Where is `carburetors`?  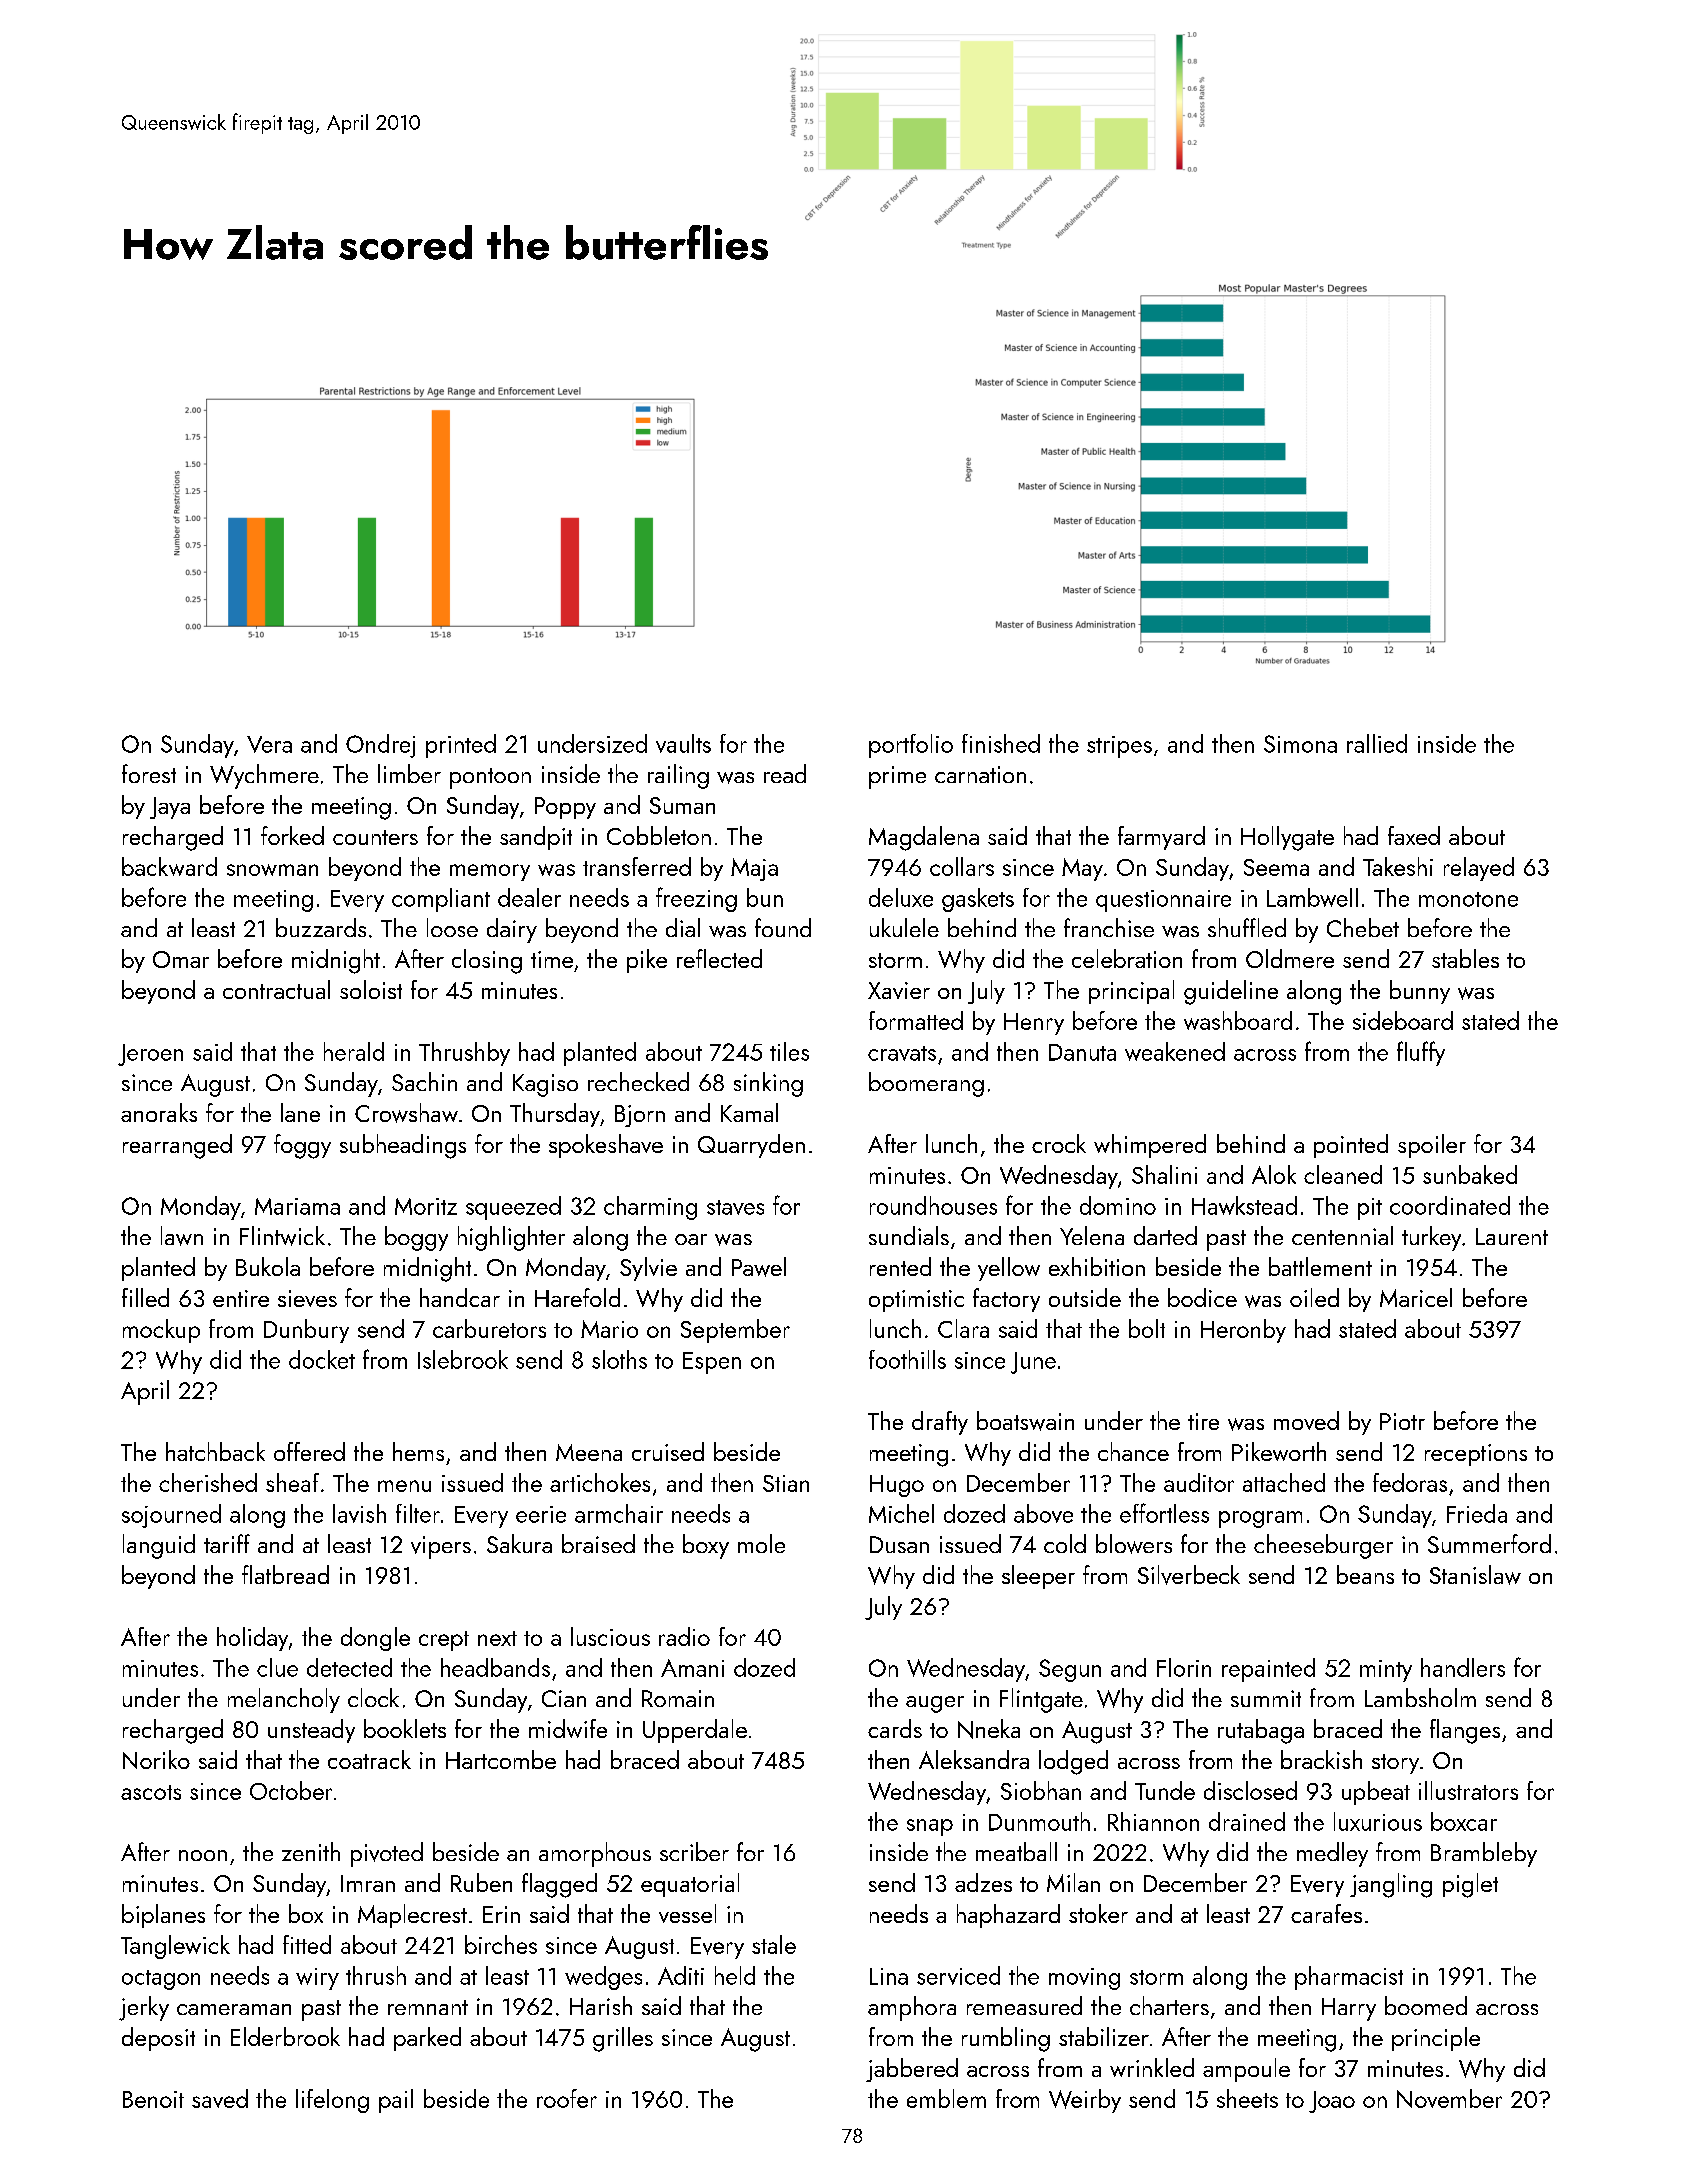 carburetors is located at coordinates (489, 1328).
